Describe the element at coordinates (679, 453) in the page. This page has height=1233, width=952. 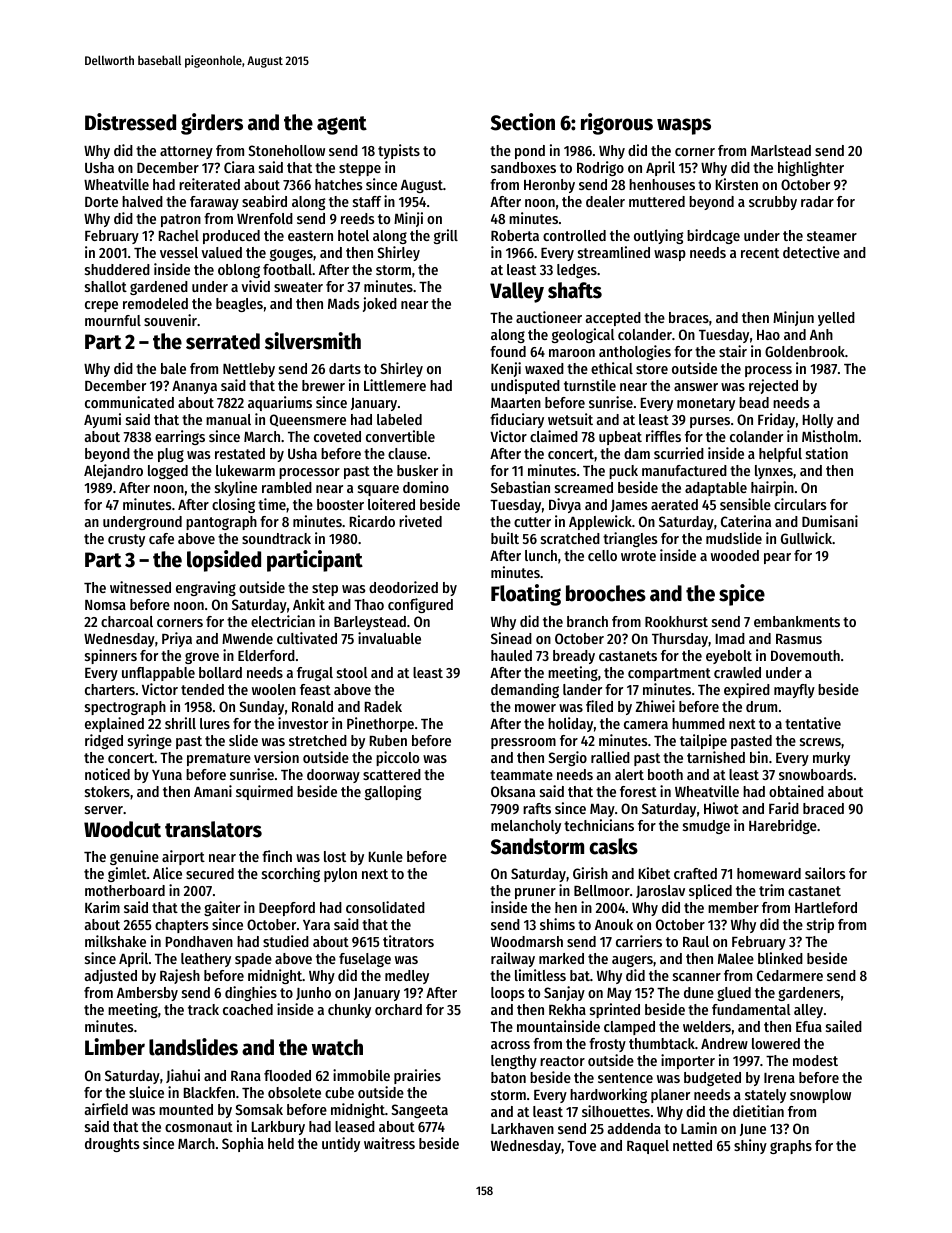
I see `scurried` at that location.
